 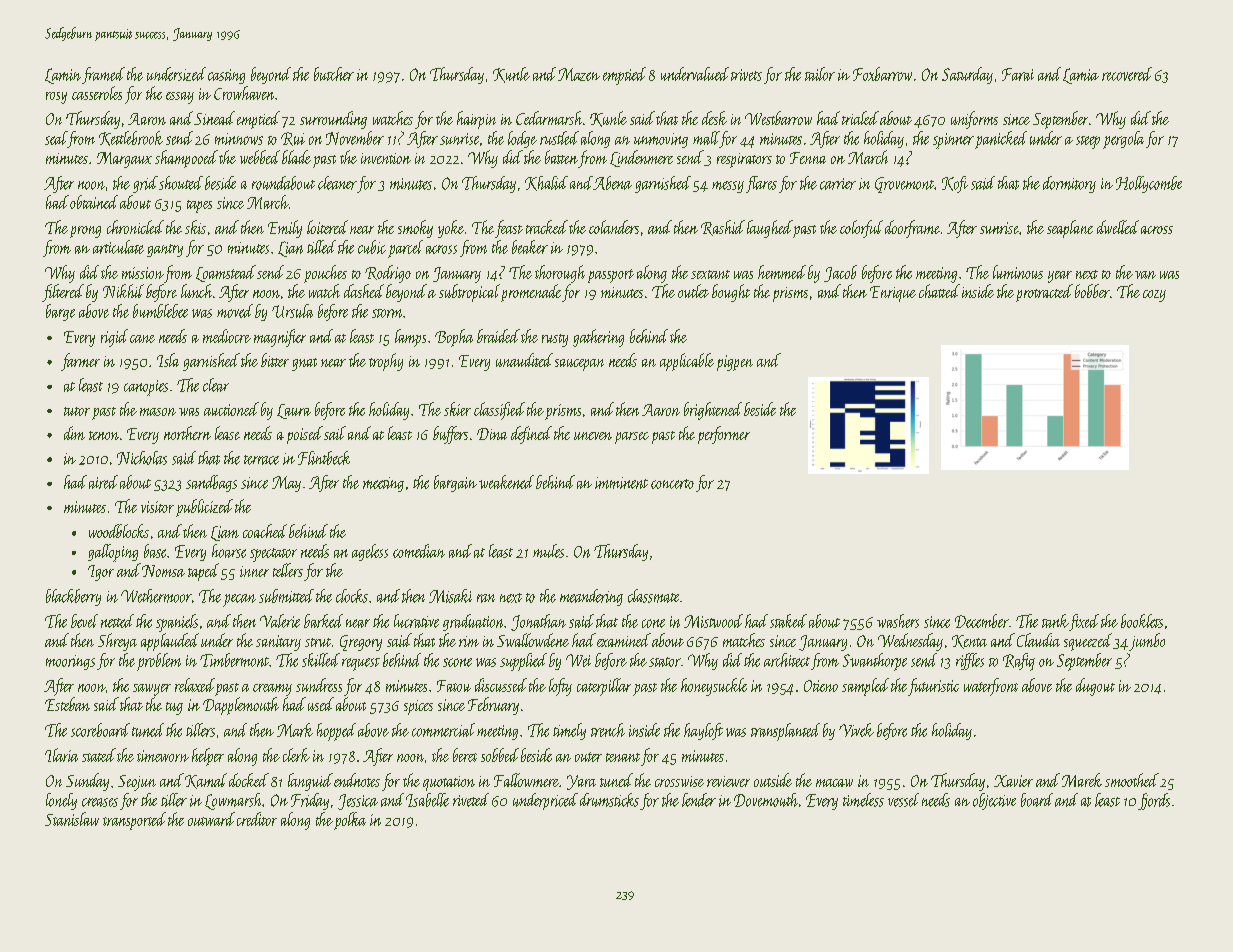 What do you see at coordinates (994, 801) in the screenshot?
I see `objective` at bounding box center [994, 801].
